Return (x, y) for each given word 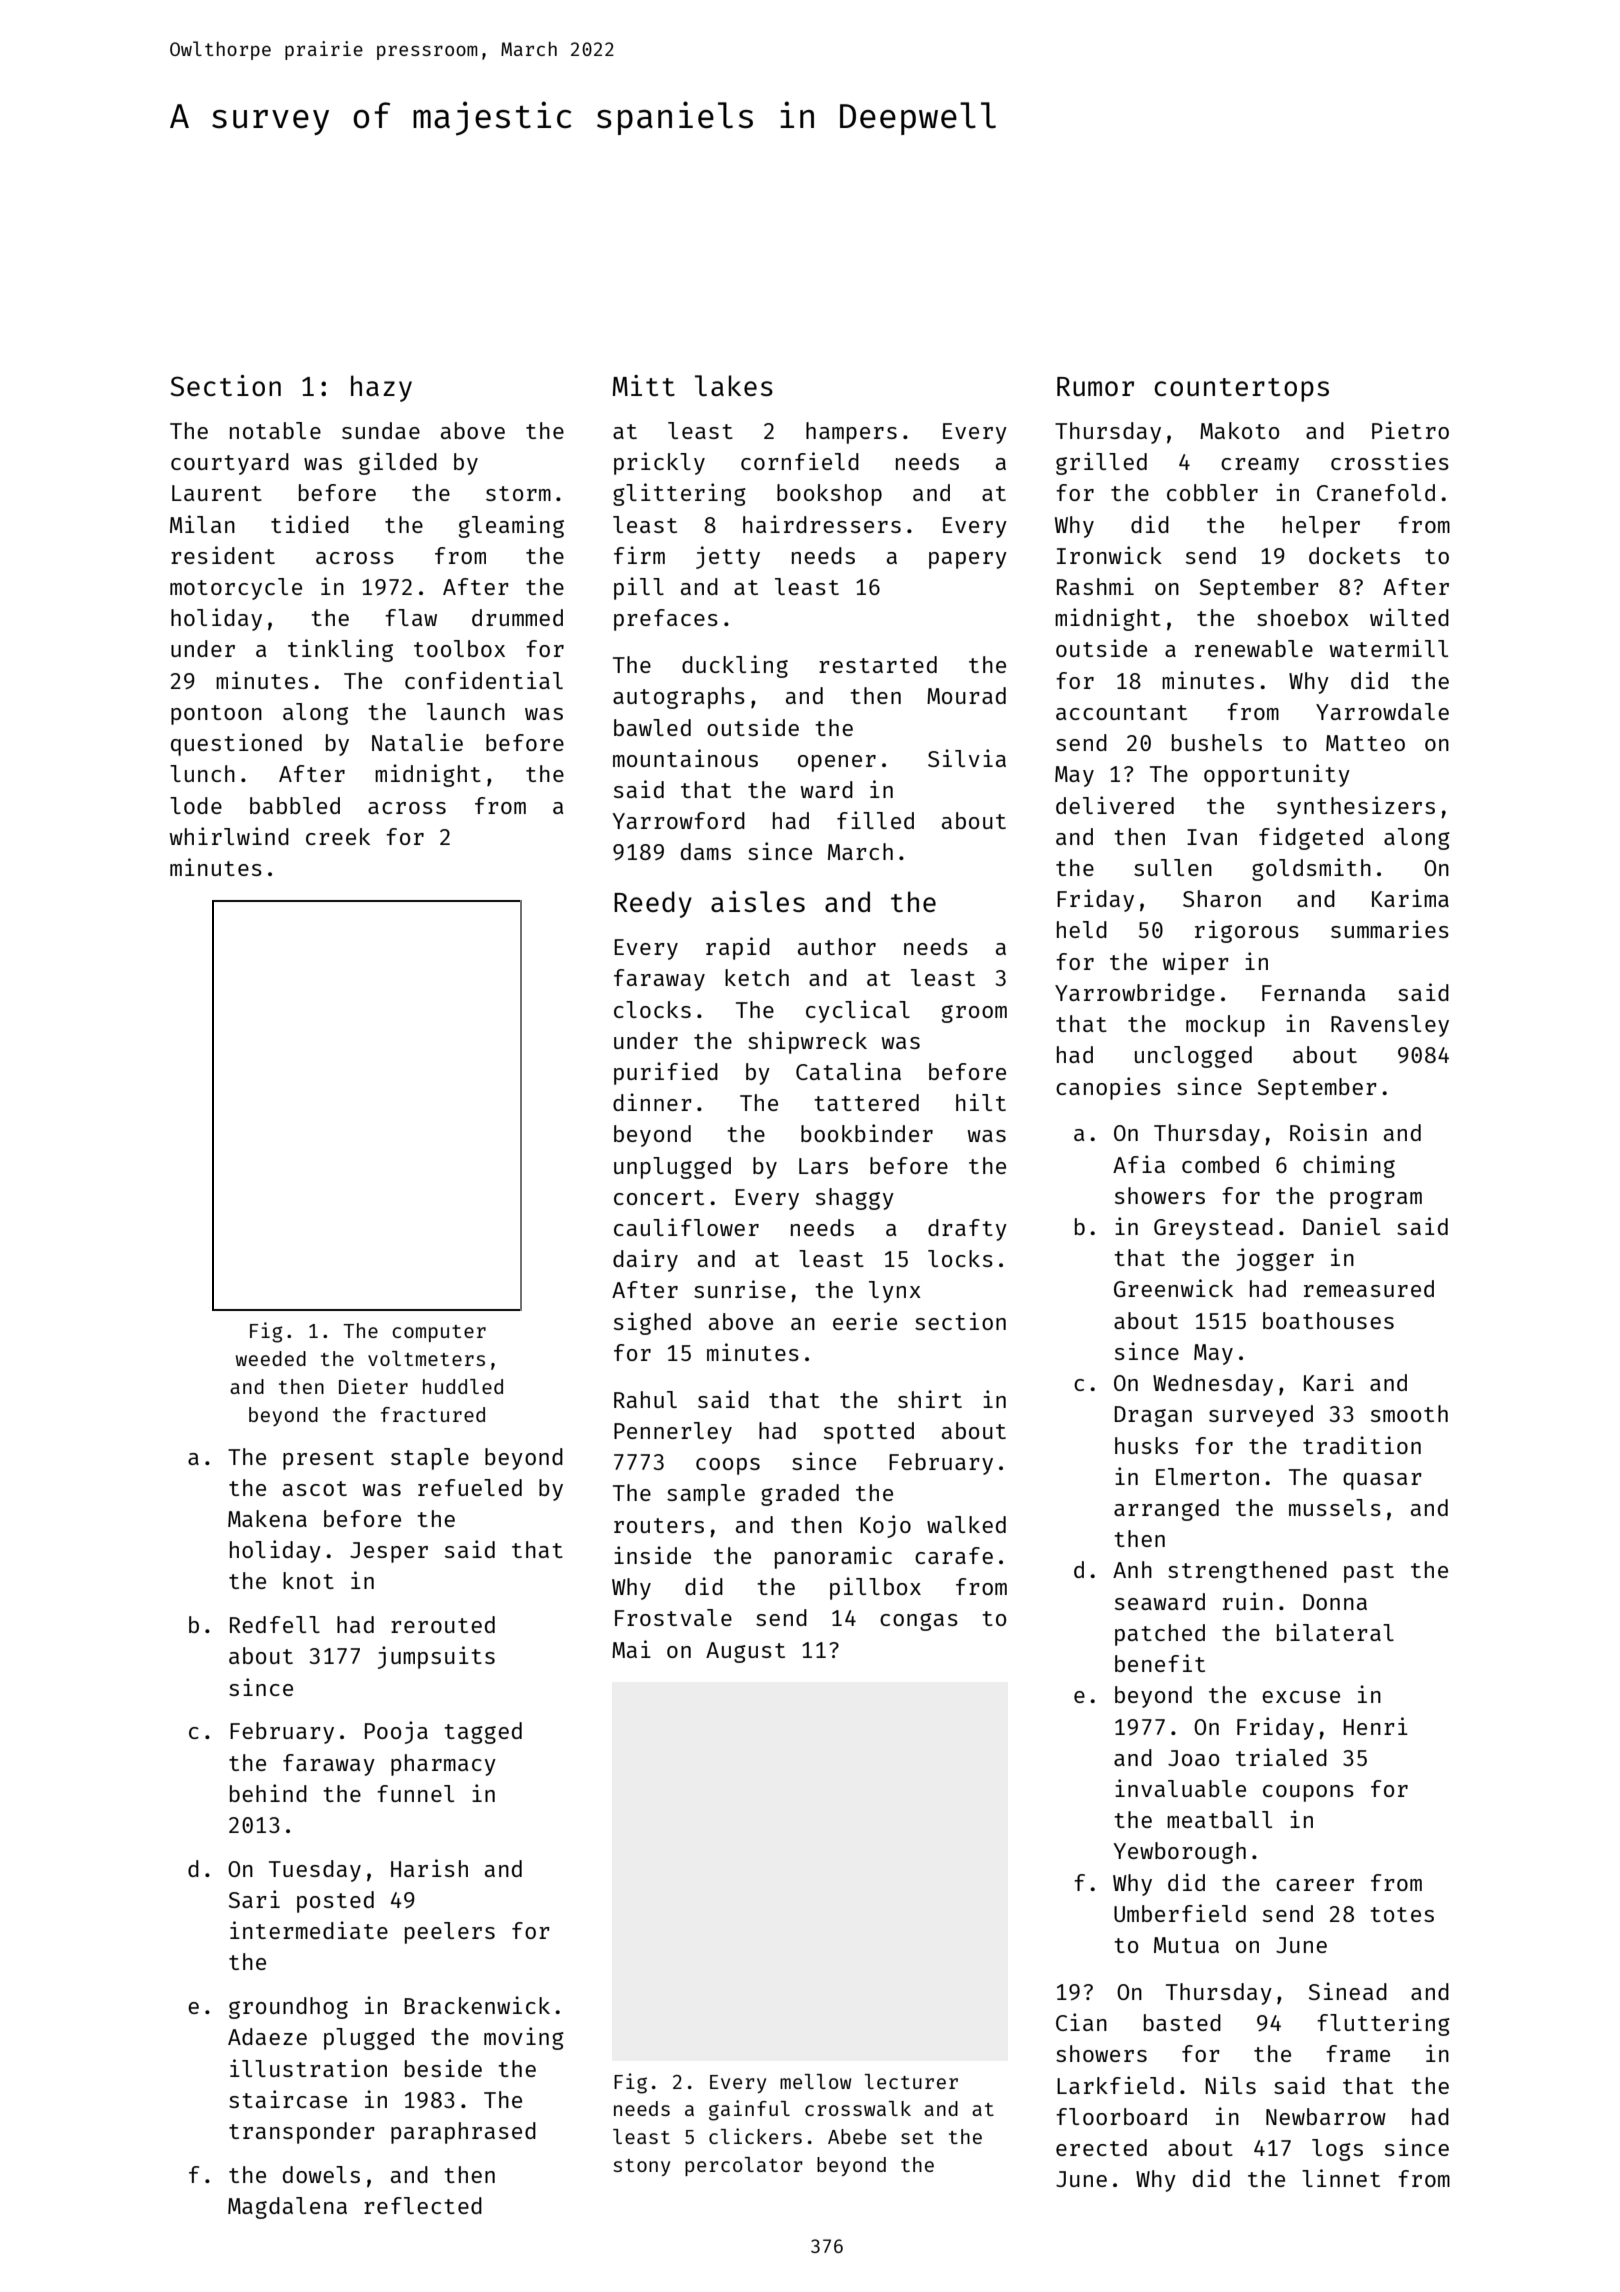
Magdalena (287, 2208)
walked (966, 1524)
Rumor (1095, 386)
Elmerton (1207, 1476)
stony (641, 2167)
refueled (470, 1487)
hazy (381, 388)
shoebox (1303, 617)
